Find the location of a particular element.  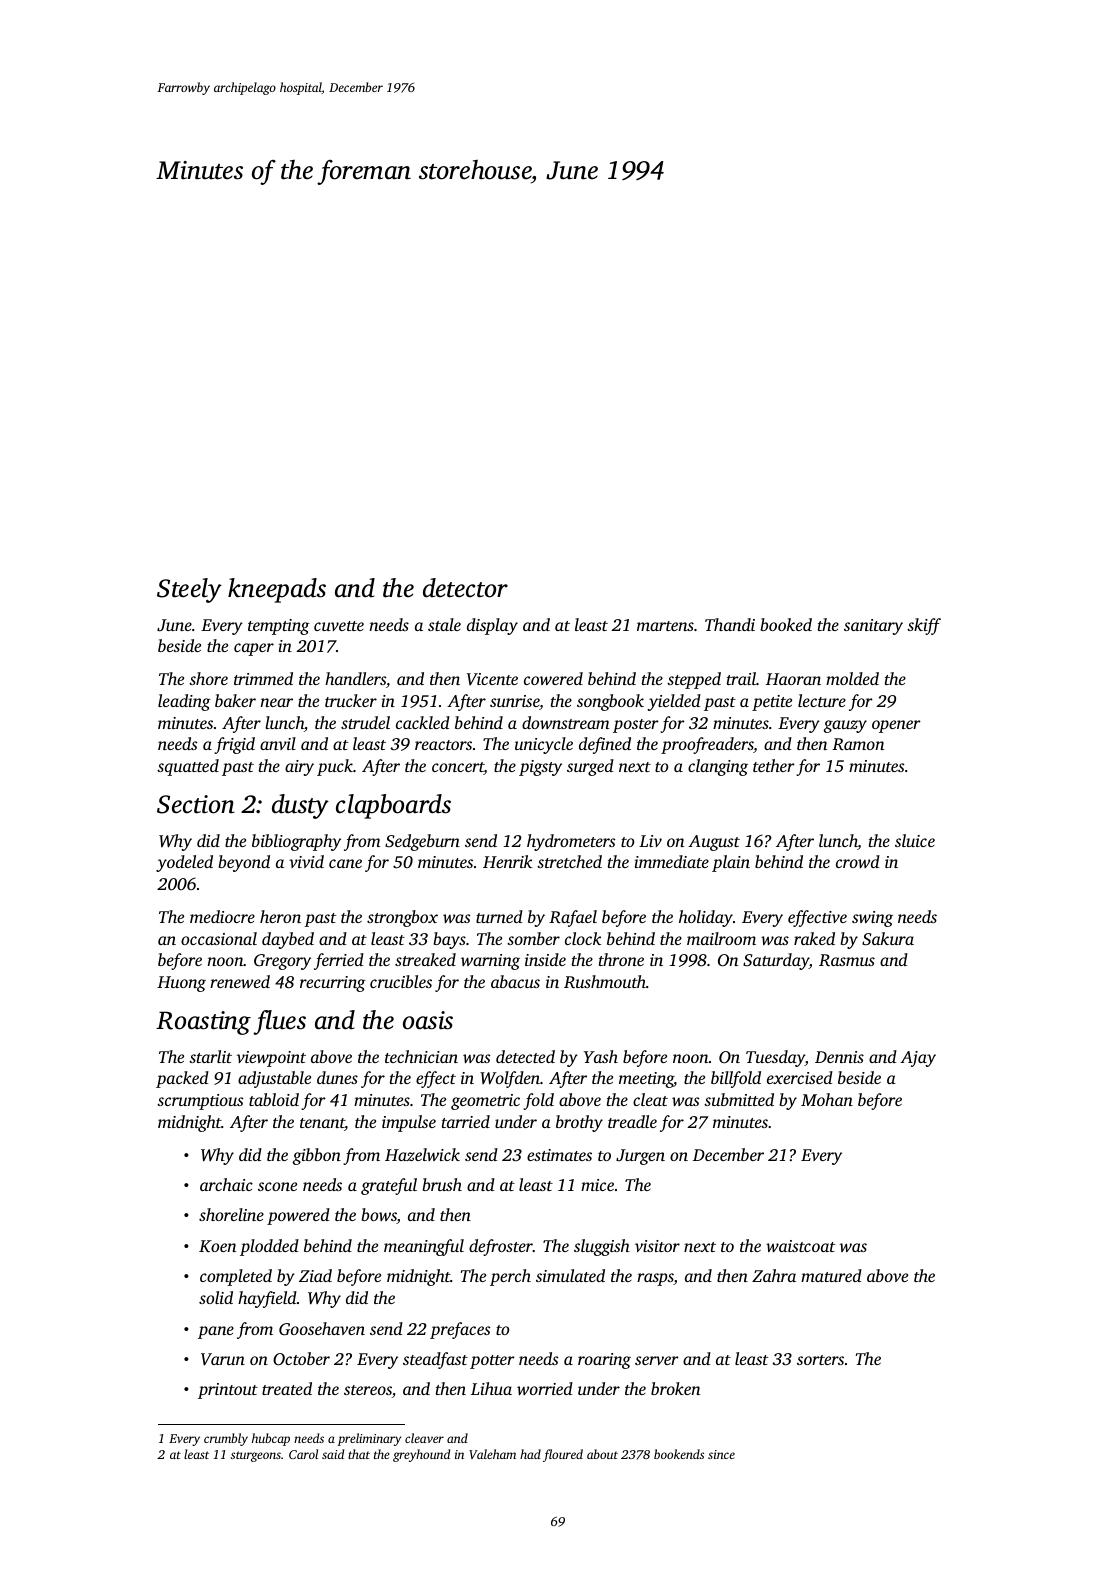

submitted is located at coordinates (739, 1099).
